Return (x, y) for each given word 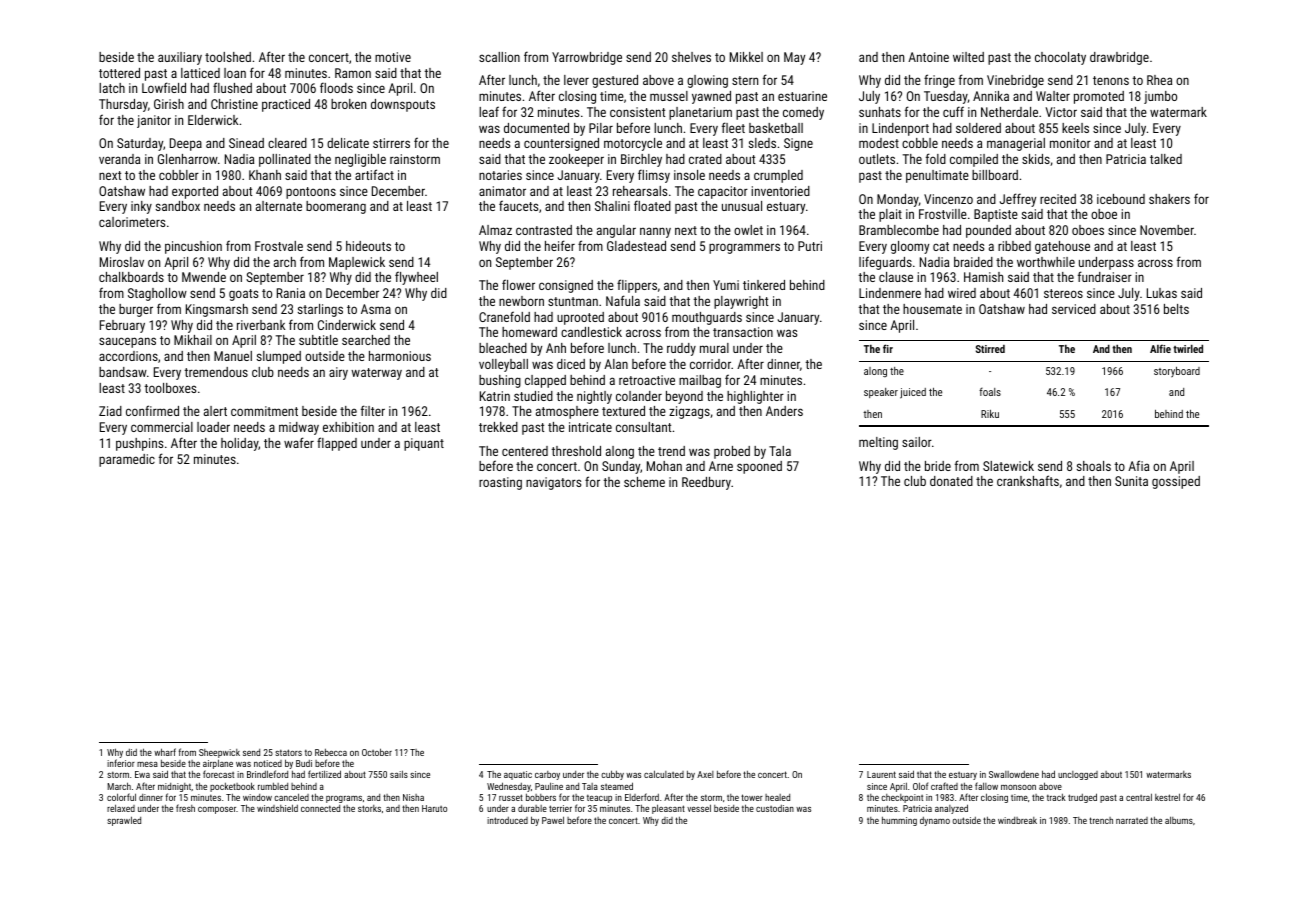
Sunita (1131, 481)
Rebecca (331, 752)
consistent (637, 112)
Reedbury (706, 483)
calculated (664, 774)
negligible (360, 160)
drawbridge (1119, 58)
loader (213, 427)
